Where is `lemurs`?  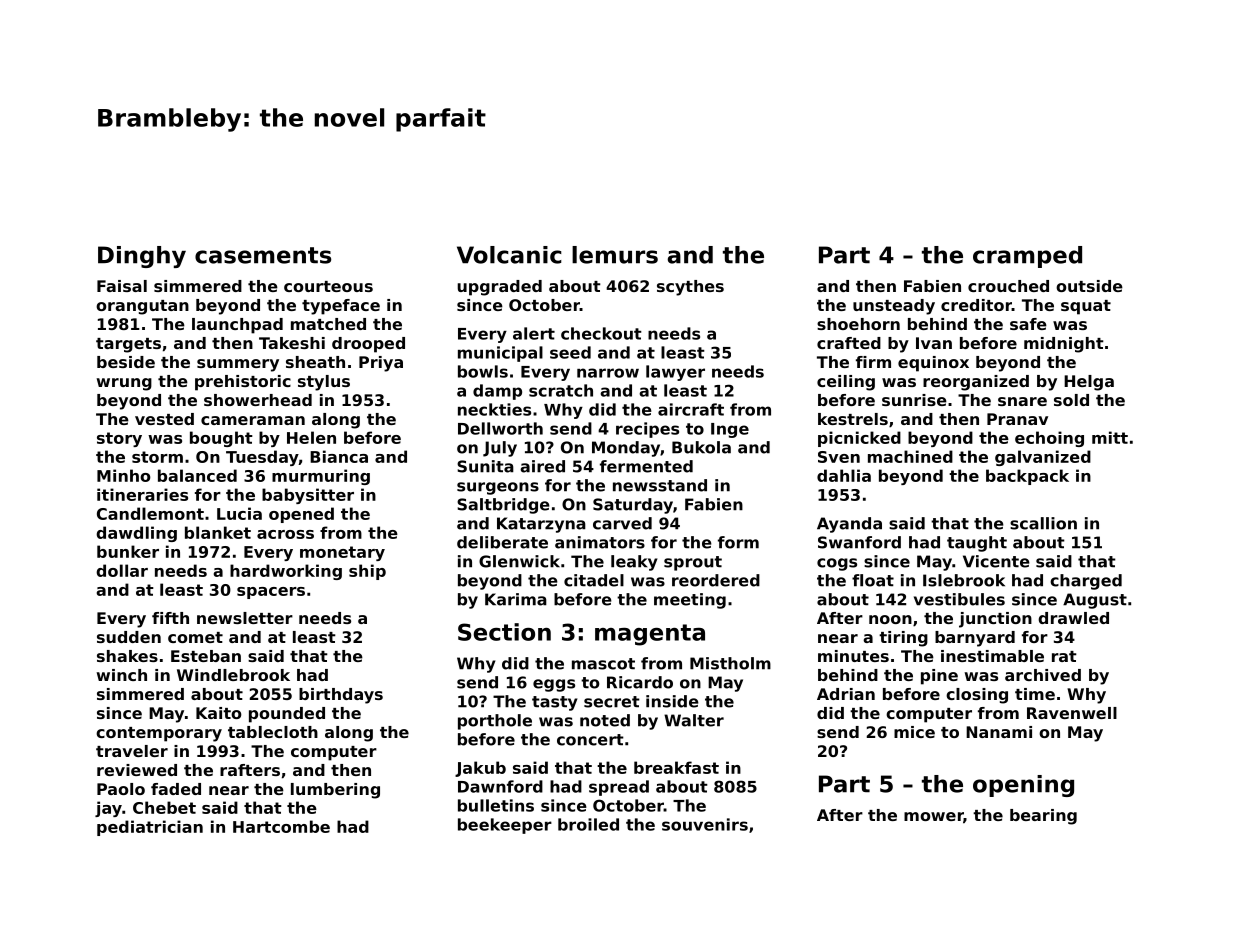 lemurs is located at coordinates (615, 255).
